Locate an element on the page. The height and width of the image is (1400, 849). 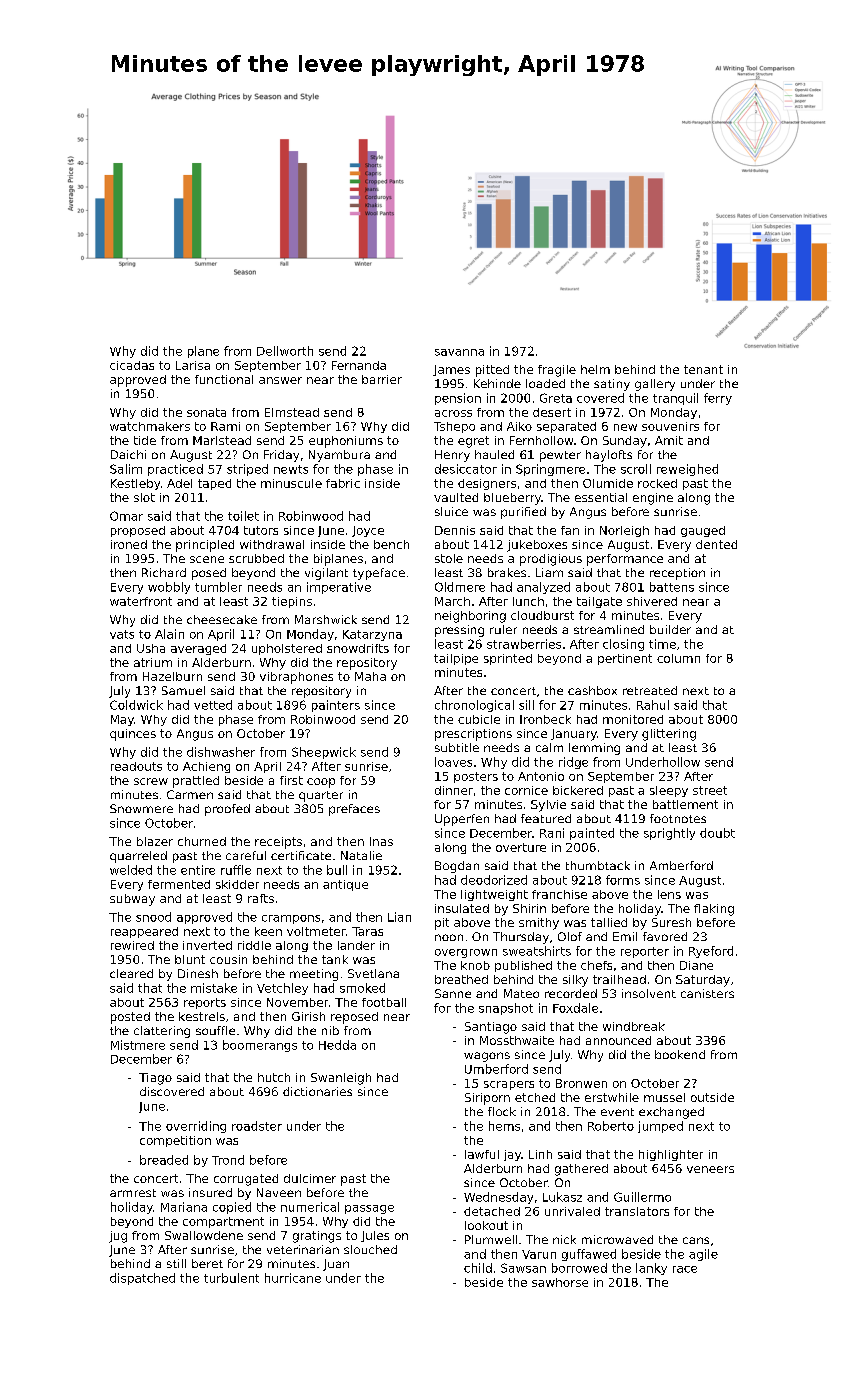
football is located at coordinates (384, 1002).
